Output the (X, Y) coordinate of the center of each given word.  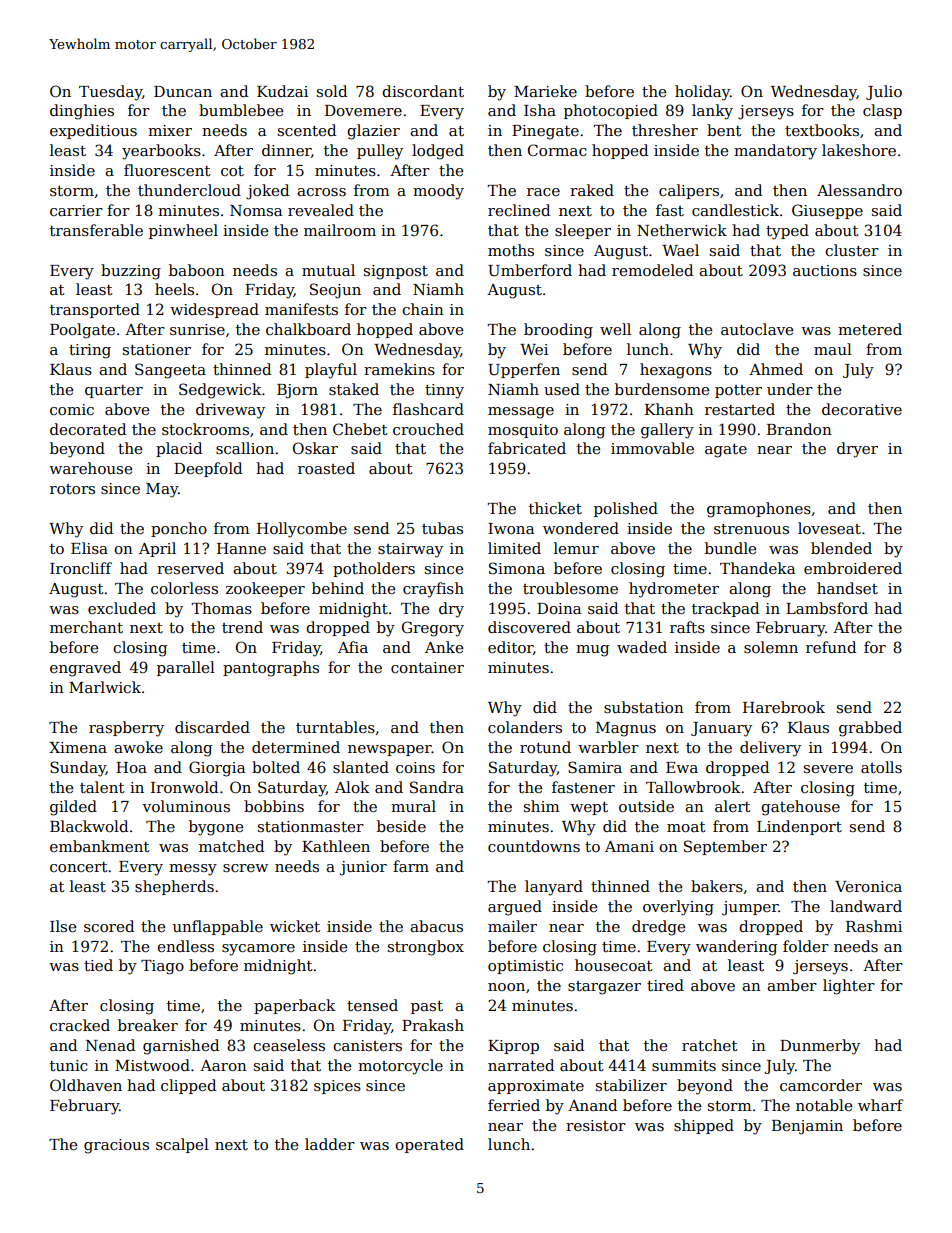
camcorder (821, 1085)
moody (438, 192)
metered (870, 329)
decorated (88, 429)
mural (413, 806)
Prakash (433, 1025)
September (725, 847)
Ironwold (184, 787)
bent (724, 130)
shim (542, 806)
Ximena (78, 747)
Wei (534, 349)
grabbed (870, 729)
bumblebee (241, 110)
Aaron (223, 1065)
